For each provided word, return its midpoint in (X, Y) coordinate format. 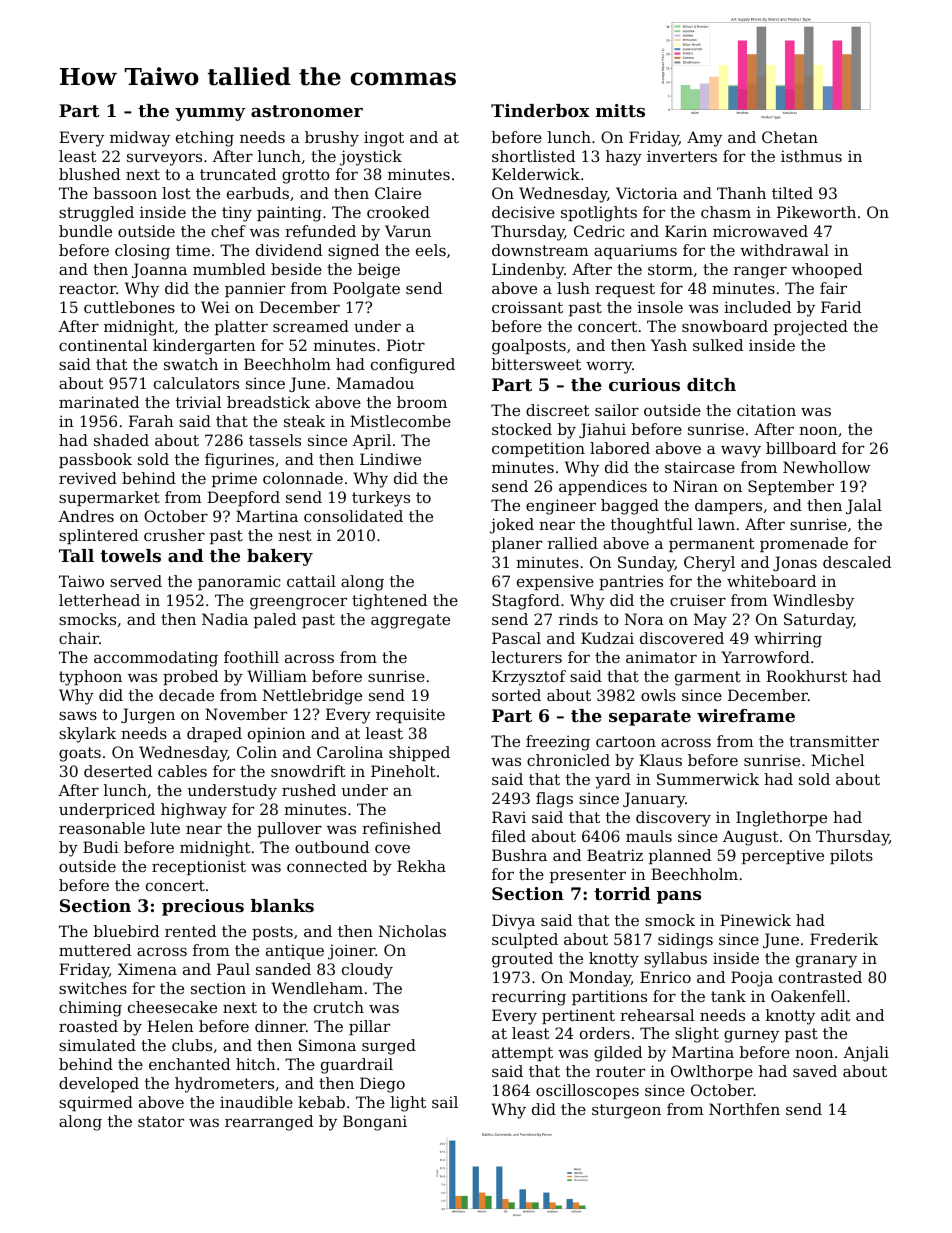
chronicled (568, 760)
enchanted (189, 1064)
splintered (98, 536)
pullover (289, 829)
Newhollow (827, 467)
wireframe (746, 715)
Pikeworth (816, 212)
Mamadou (375, 383)
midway (140, 139)
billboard (801, 448)
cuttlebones (129, 307)
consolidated (353, 516)
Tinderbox (540, 110)
